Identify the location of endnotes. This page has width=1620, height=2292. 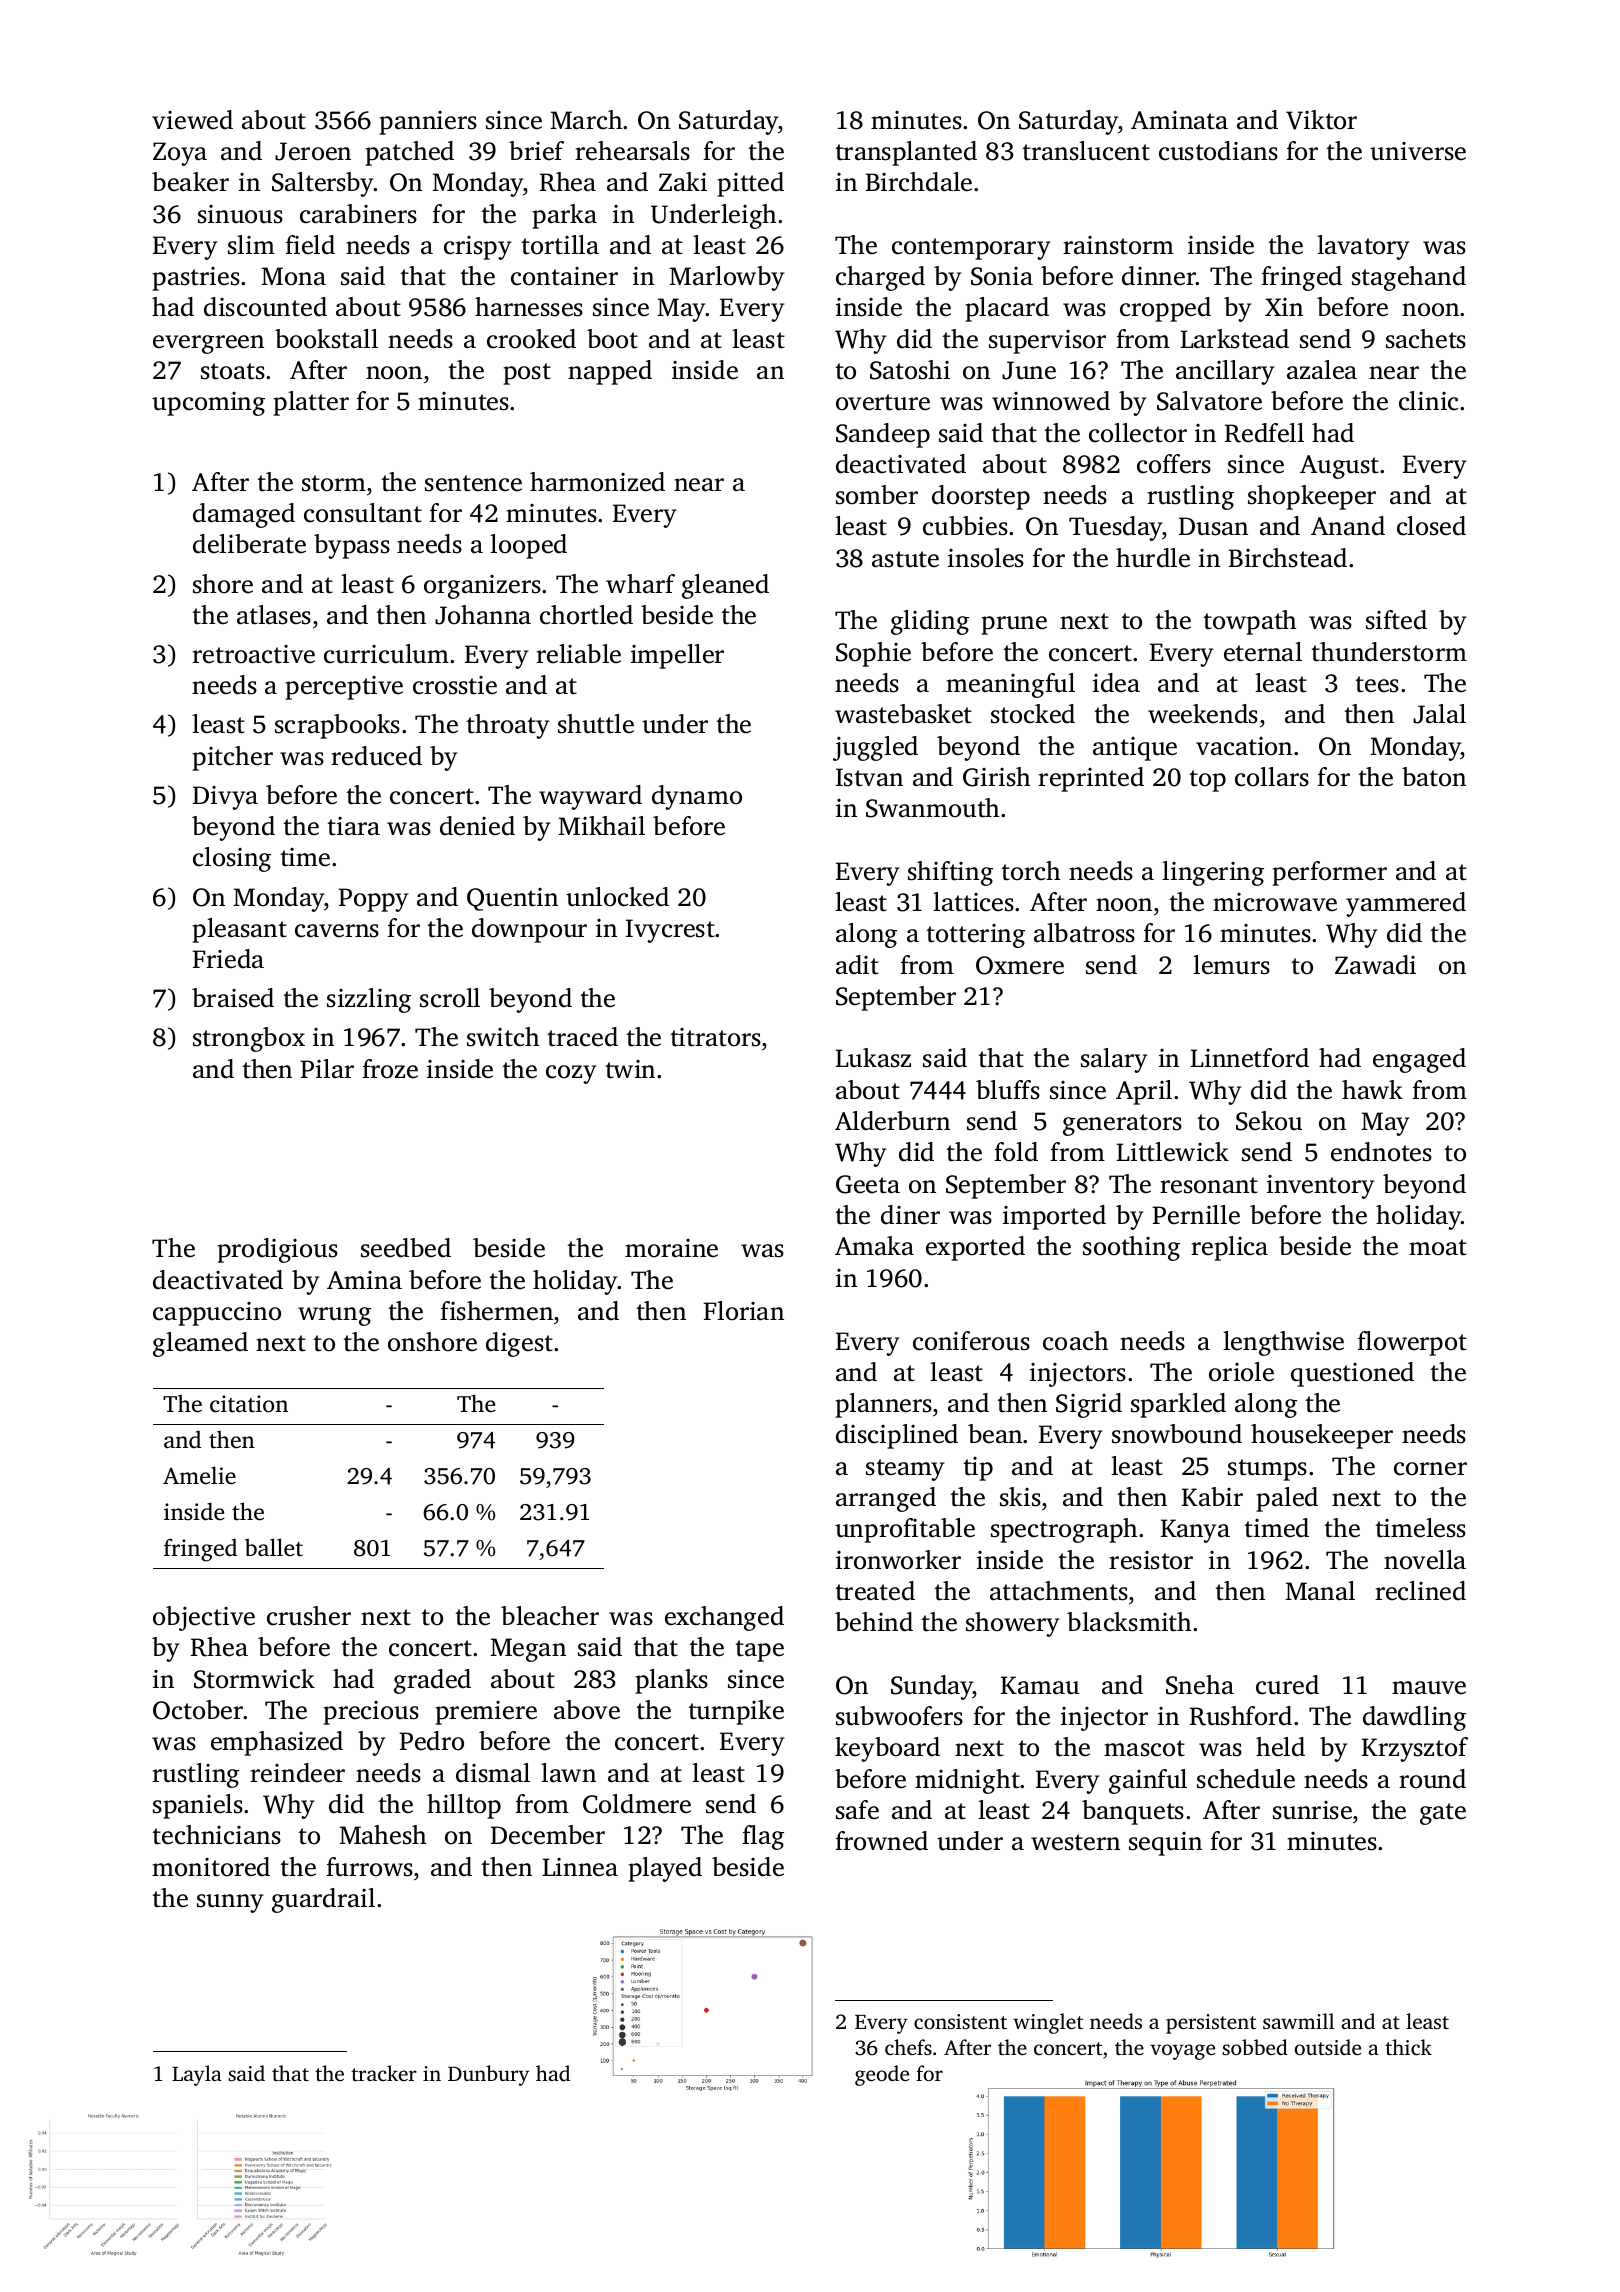
(1381, 1152).
